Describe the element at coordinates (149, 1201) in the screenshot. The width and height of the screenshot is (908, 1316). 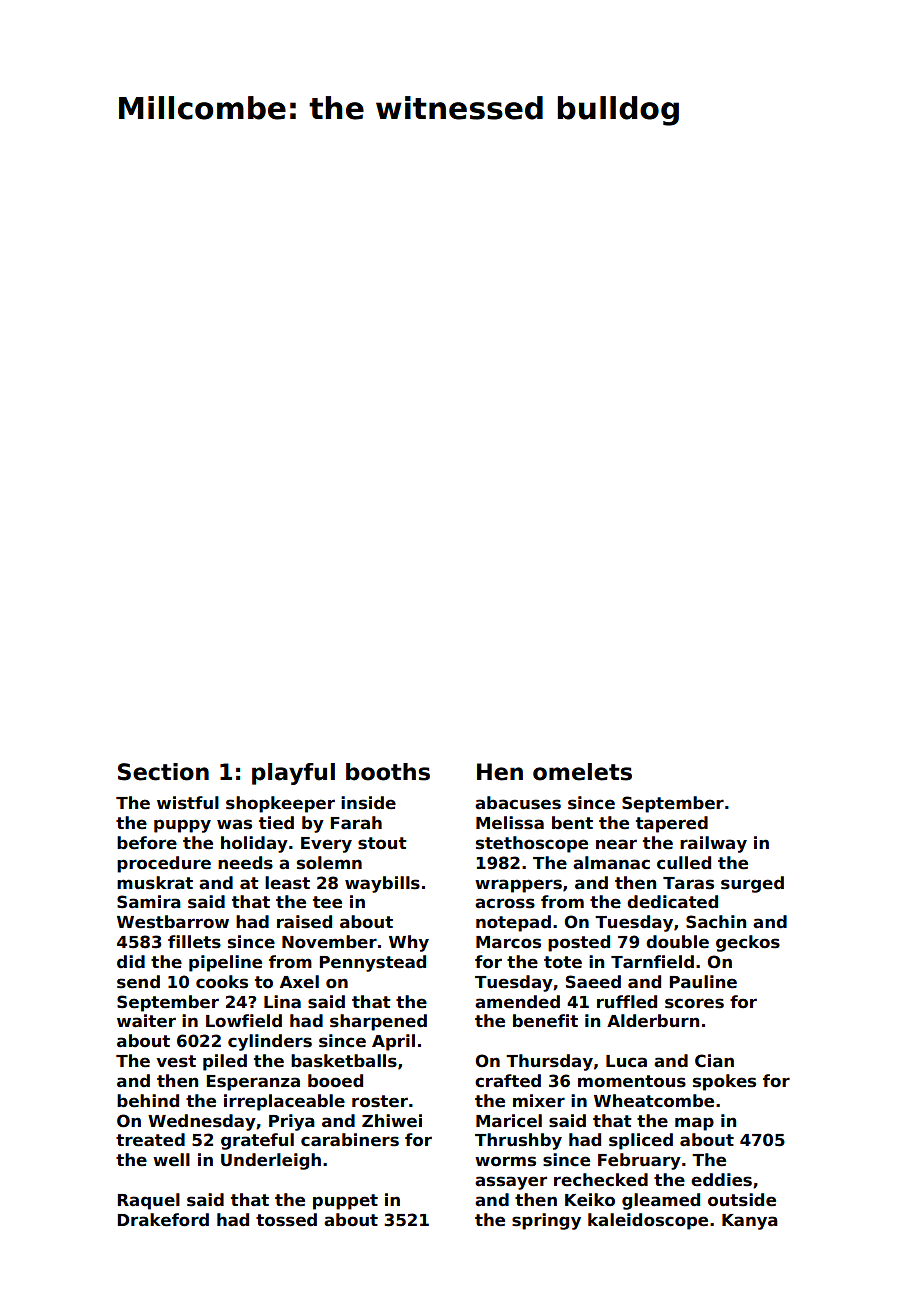
I see `Raquel` at that location.
